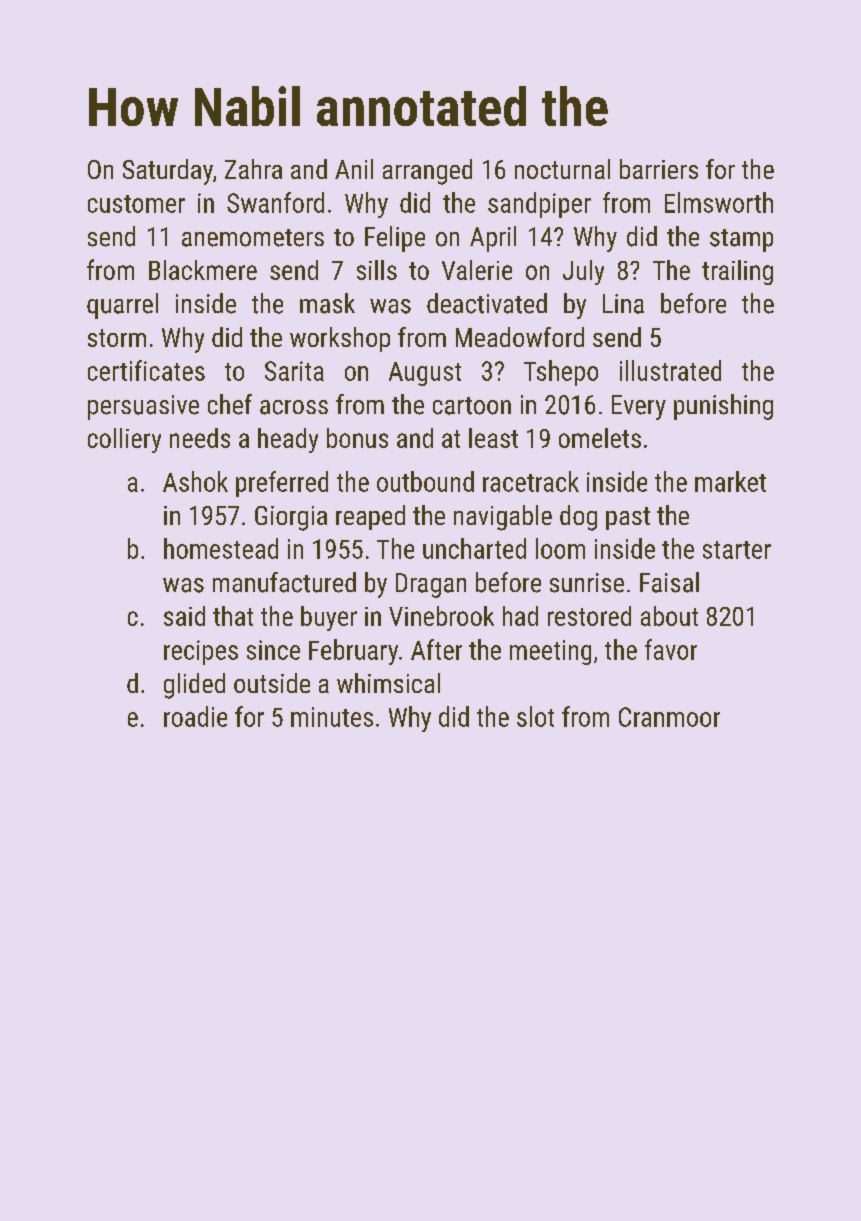 The image size is (861, 1221). I want to click on arranged, so click(427, 172).
